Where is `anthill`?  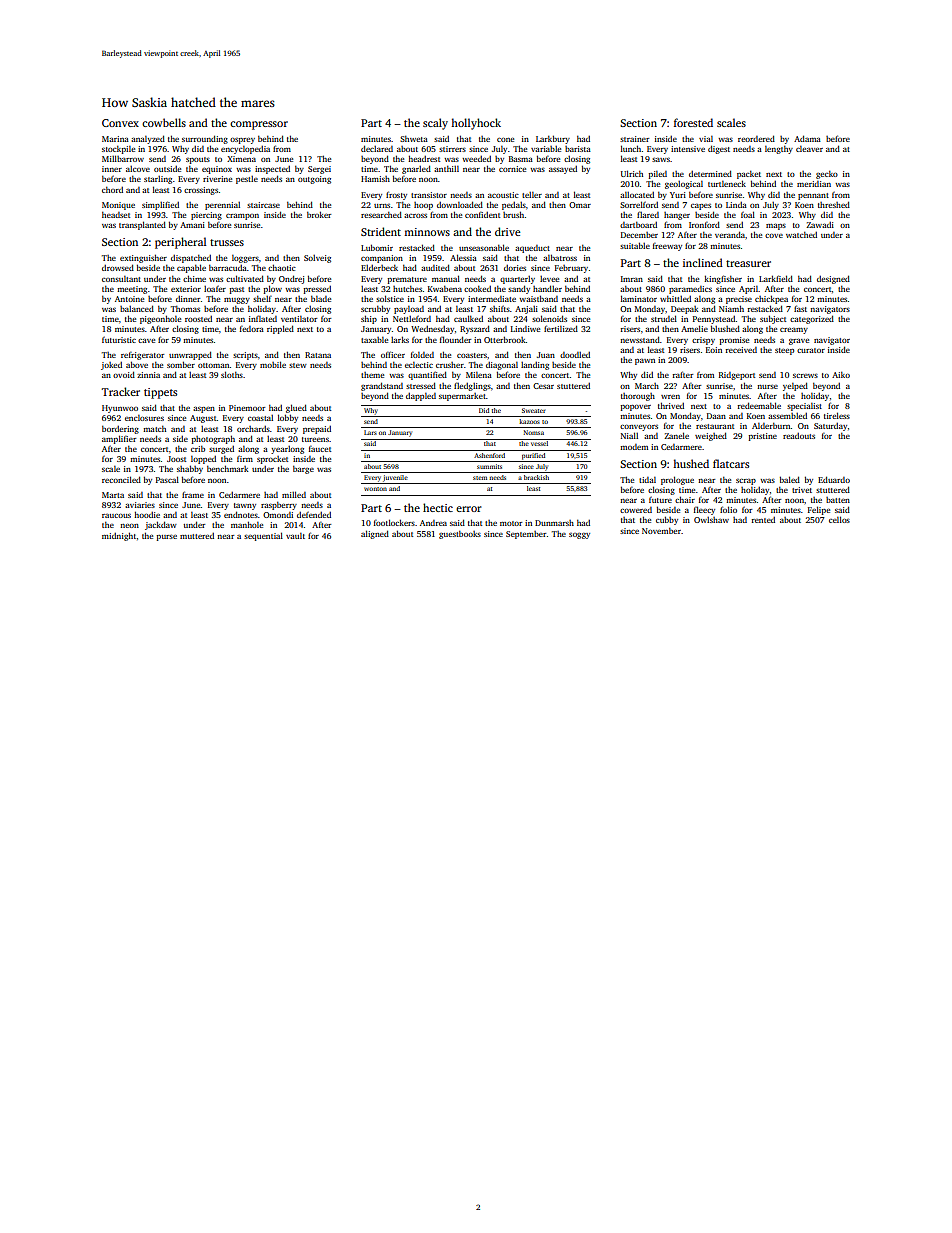 anthill is located at coordinates (446, 169).
